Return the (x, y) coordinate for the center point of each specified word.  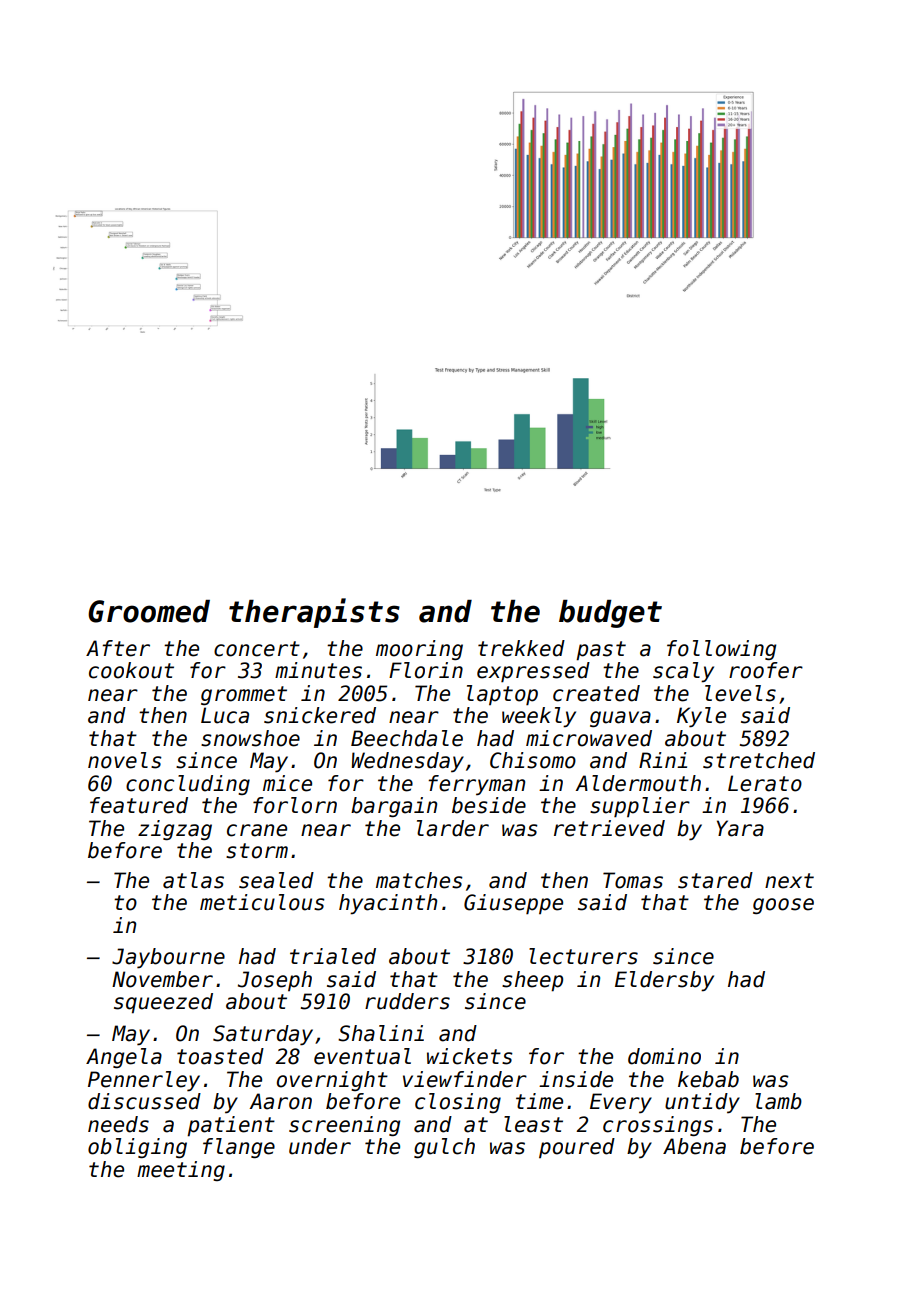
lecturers (583, 956)
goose (783, 906)
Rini (663, 760)
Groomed (149, 611)
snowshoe (250, 738)
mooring (419, 650)
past (601, 651)
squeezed (163, 1003)
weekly (539, 717)
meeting (181, 1171)
